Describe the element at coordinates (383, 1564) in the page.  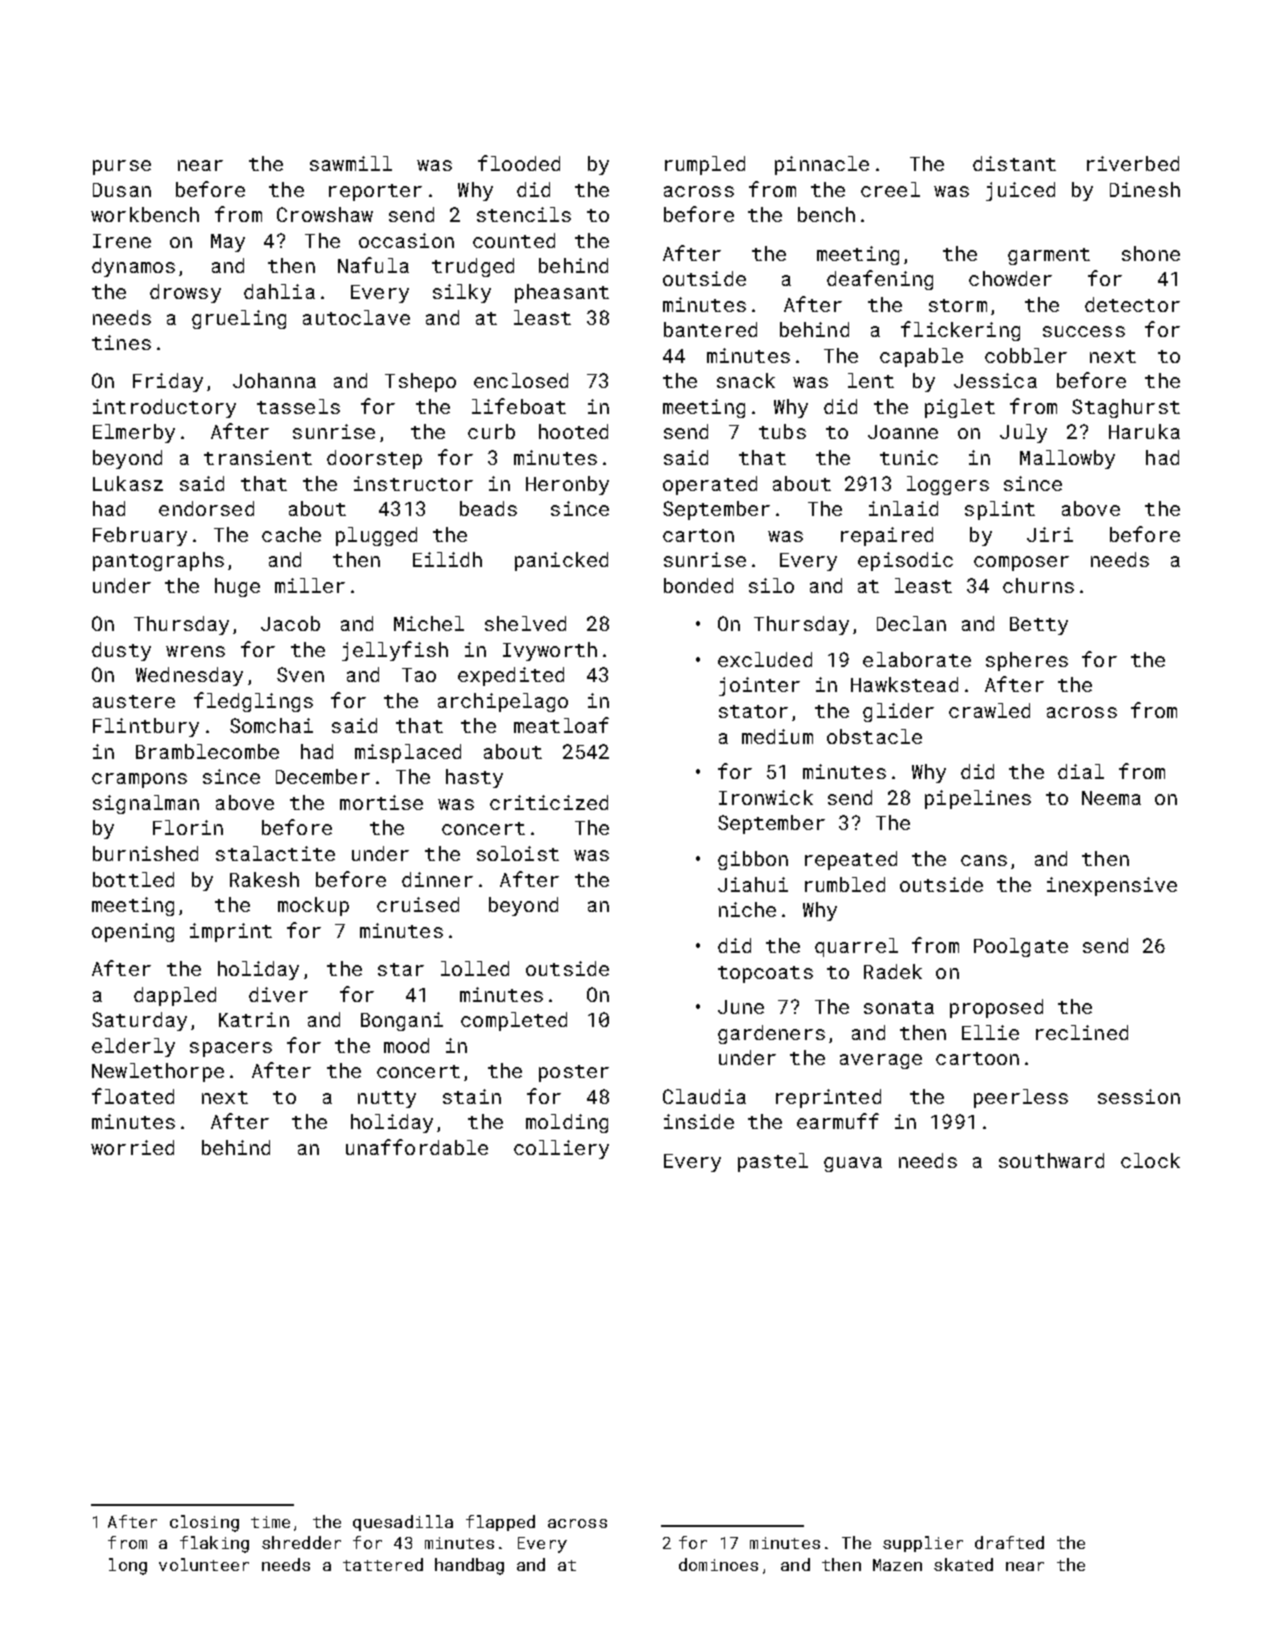
I see `tattered` at that location.
